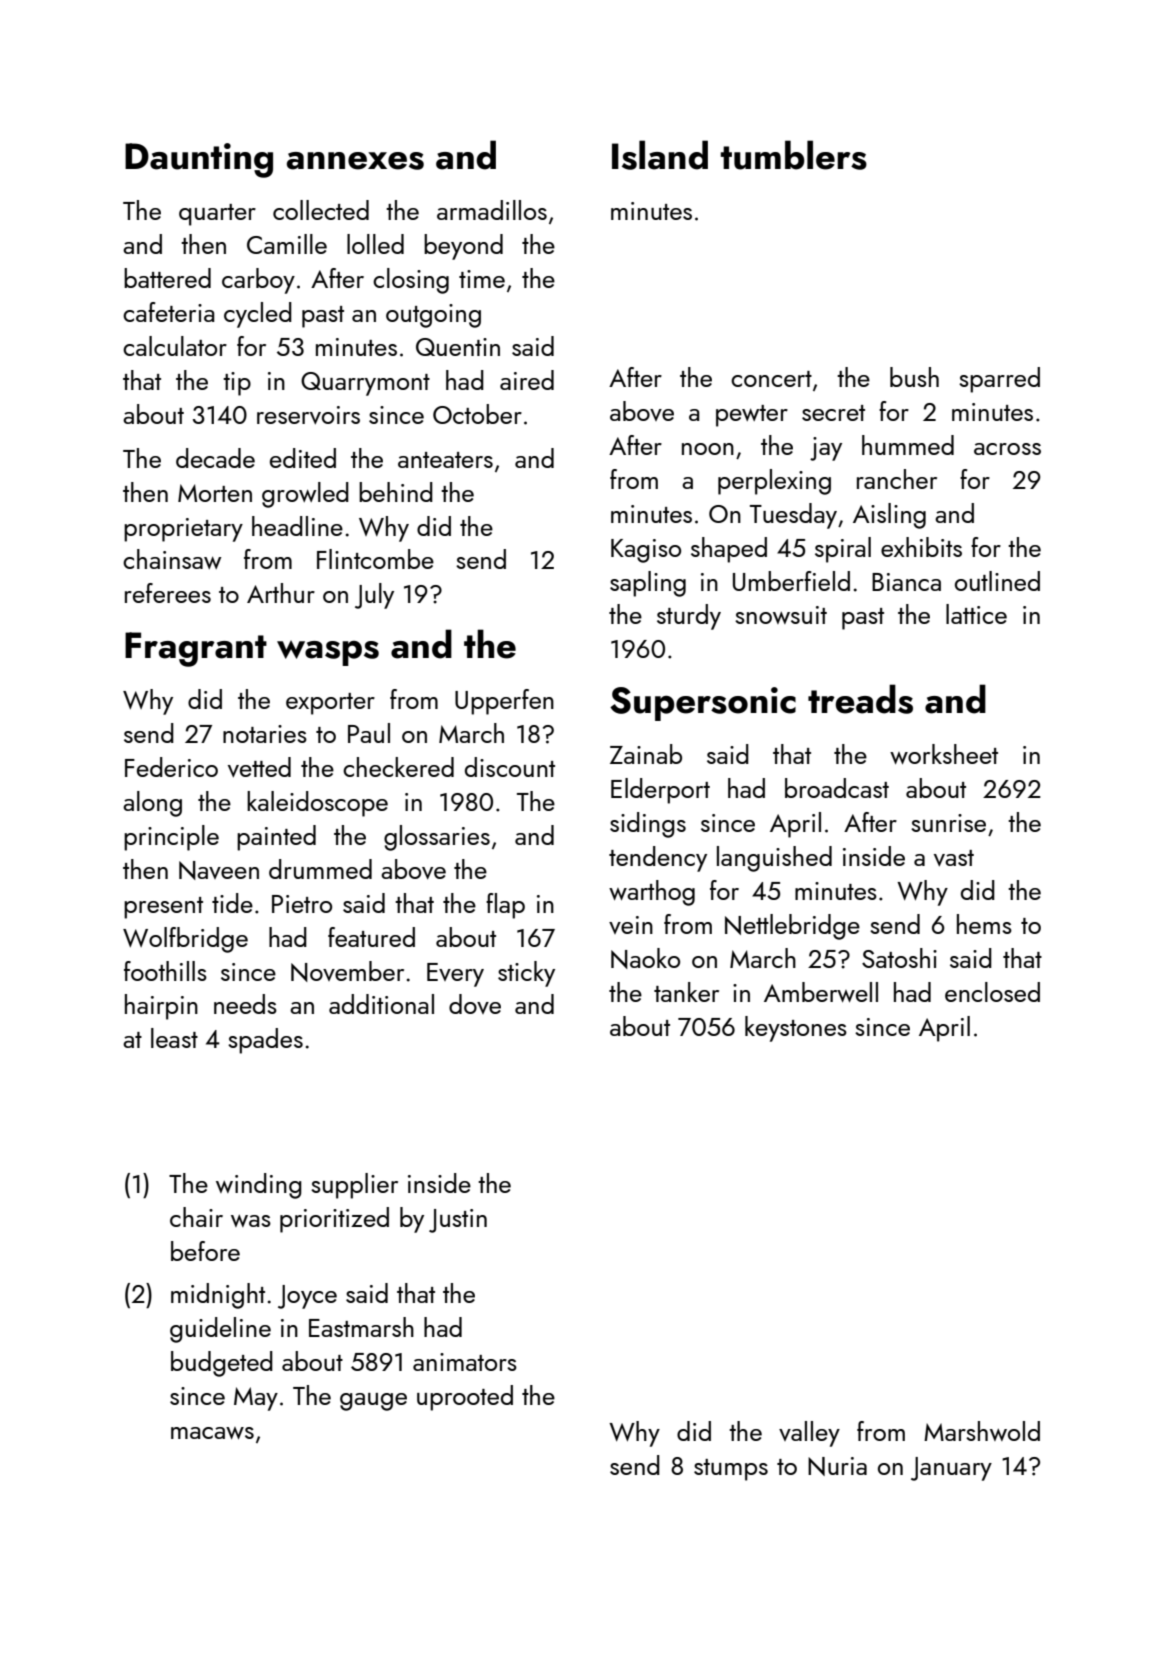 The width and height of the page is (1165, 1654). What do you see at coordinates (648, 584) in the page?
I see `sapling` at bounding box center [648, 584].
